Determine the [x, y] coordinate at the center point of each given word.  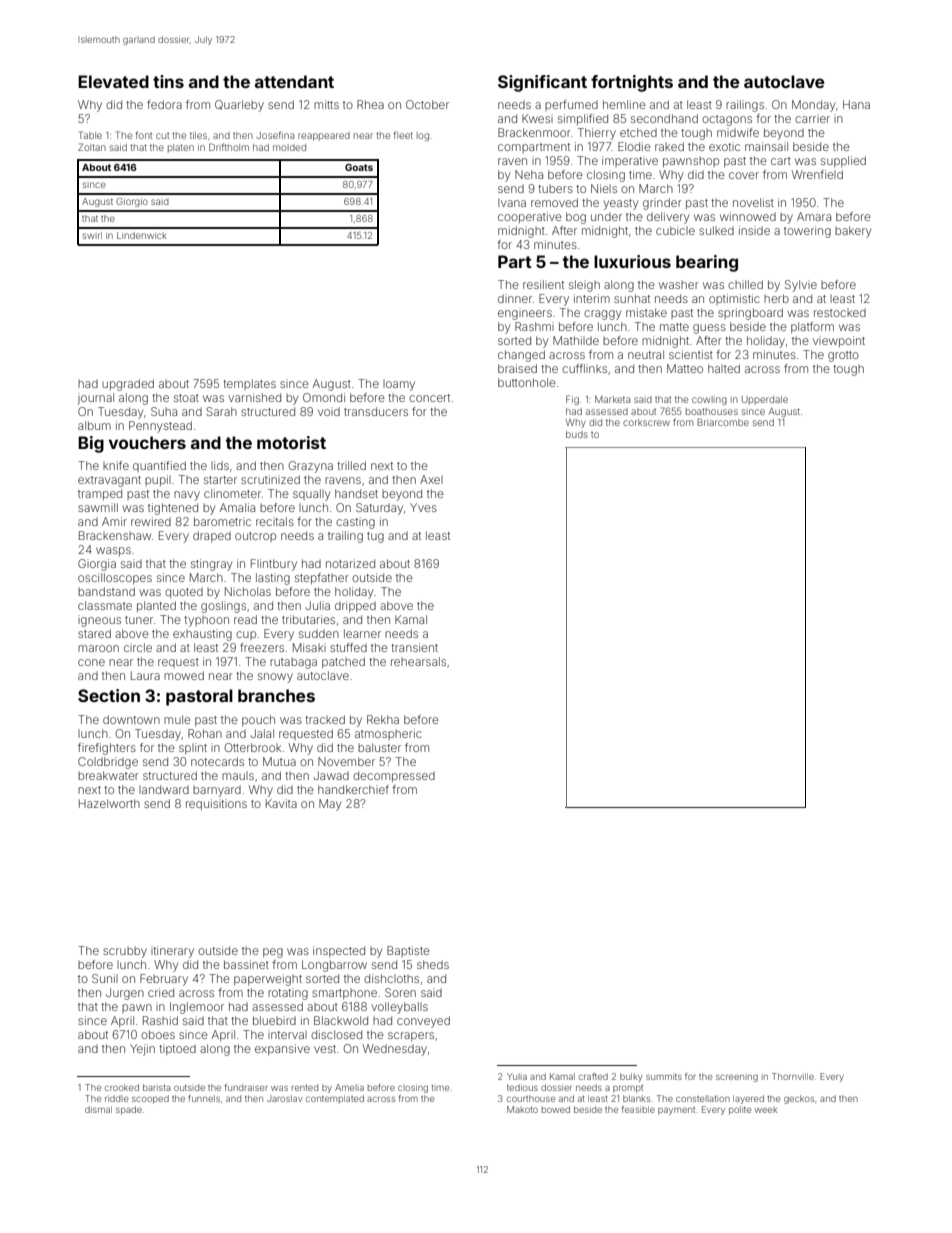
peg [273, 953]
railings [745, 106]
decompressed [394, 776]
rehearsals [418, 661]
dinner [515, 298]
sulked [716, 230]
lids [220, 465]
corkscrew [646, 422]
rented [305, 1087]
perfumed [571, 105]
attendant [294, 81]
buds [577, 434]
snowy [275, 678]
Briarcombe [723, 422]
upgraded [128, 385]
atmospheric [388, 734]
